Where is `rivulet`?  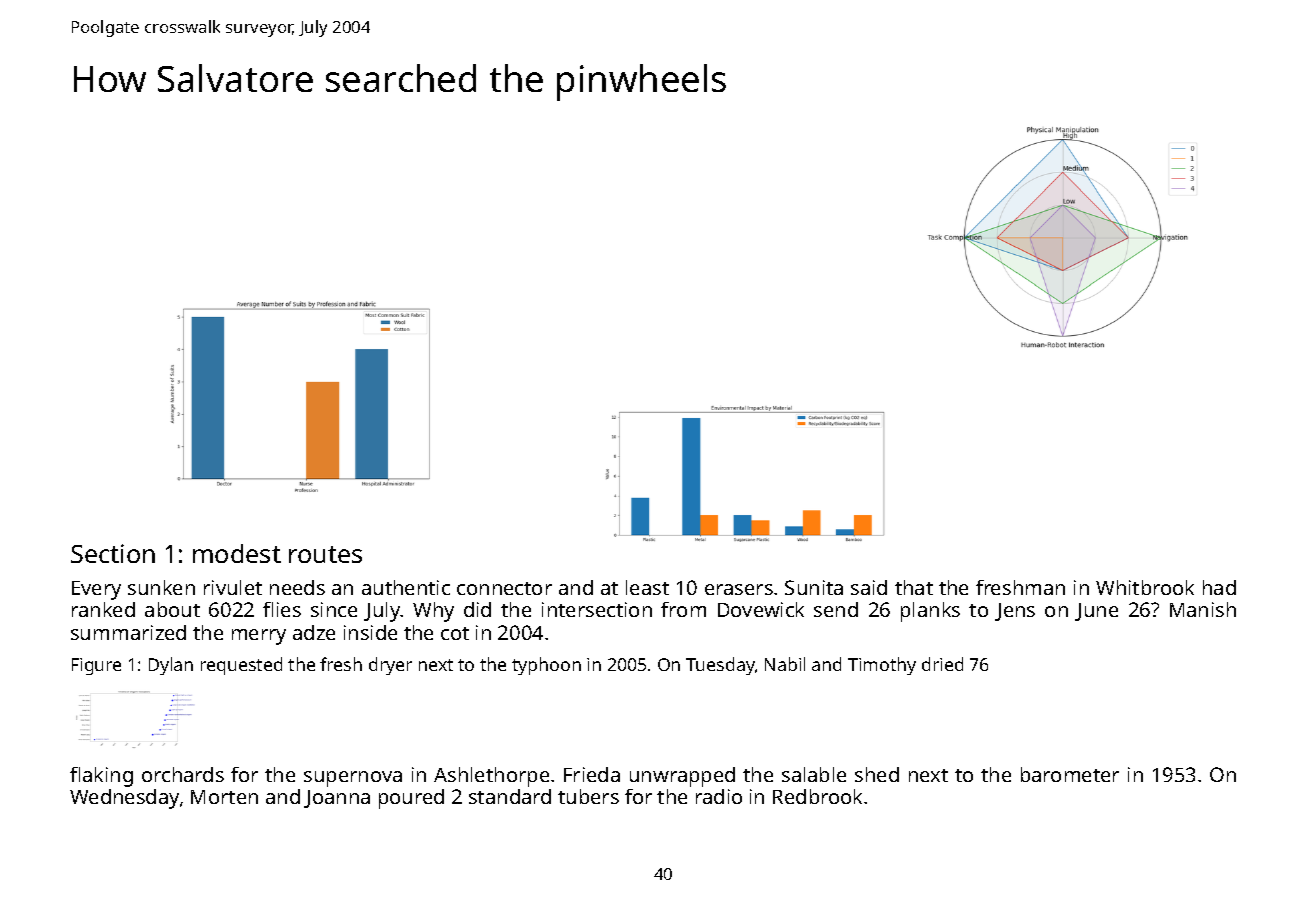
rivulet is located at coordinates (233, 587).
